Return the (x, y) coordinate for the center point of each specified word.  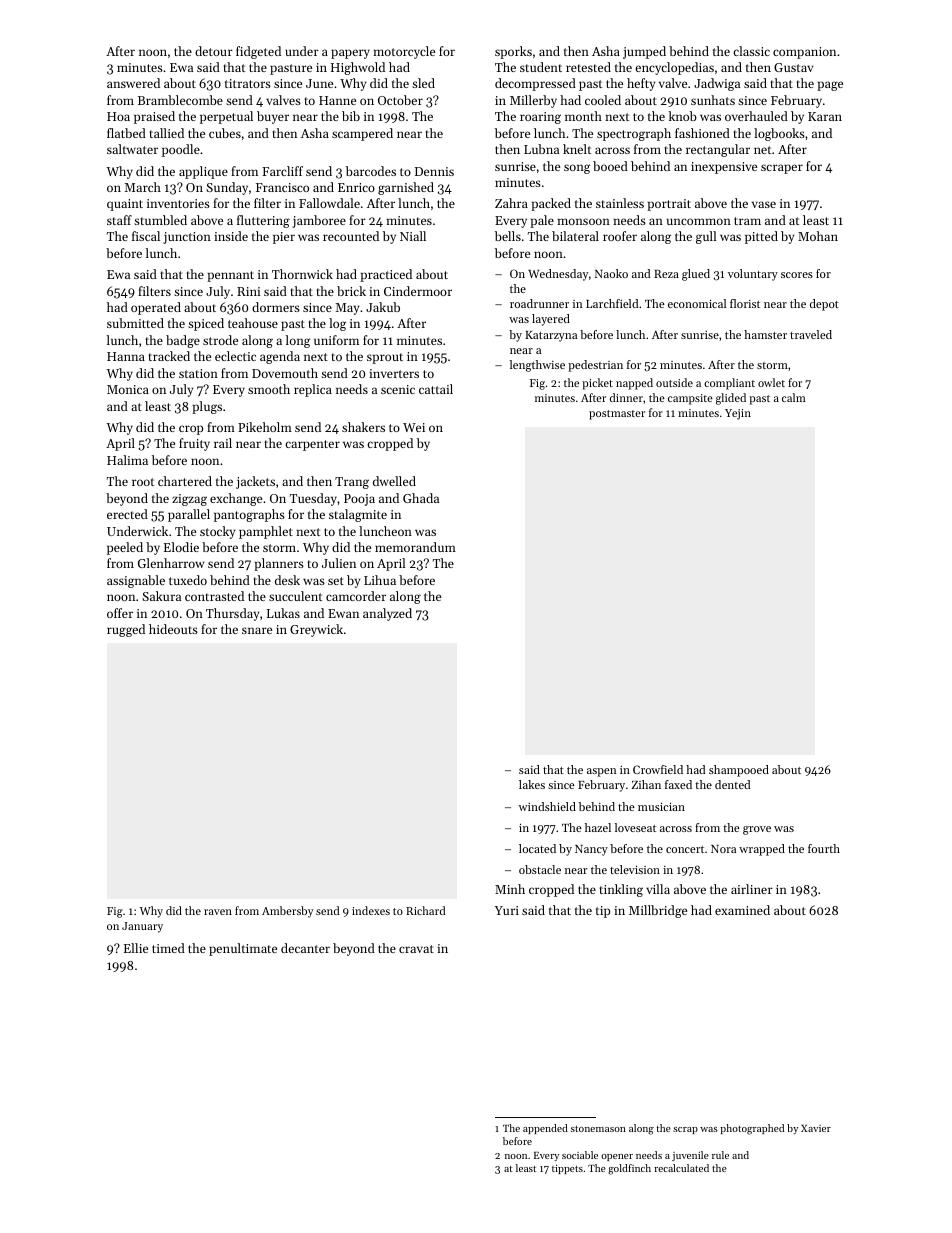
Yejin (738, 414)
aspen (602, 772)
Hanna (126, 356)
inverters (394, 373)
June (319, 83)
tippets (567, 1169)
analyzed (387, 614)
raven (218, 912)
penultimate (243, 949)
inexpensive (724, 168)
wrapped (762, 850)
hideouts (173, 629)
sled (423, 83)
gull (706, 237)
